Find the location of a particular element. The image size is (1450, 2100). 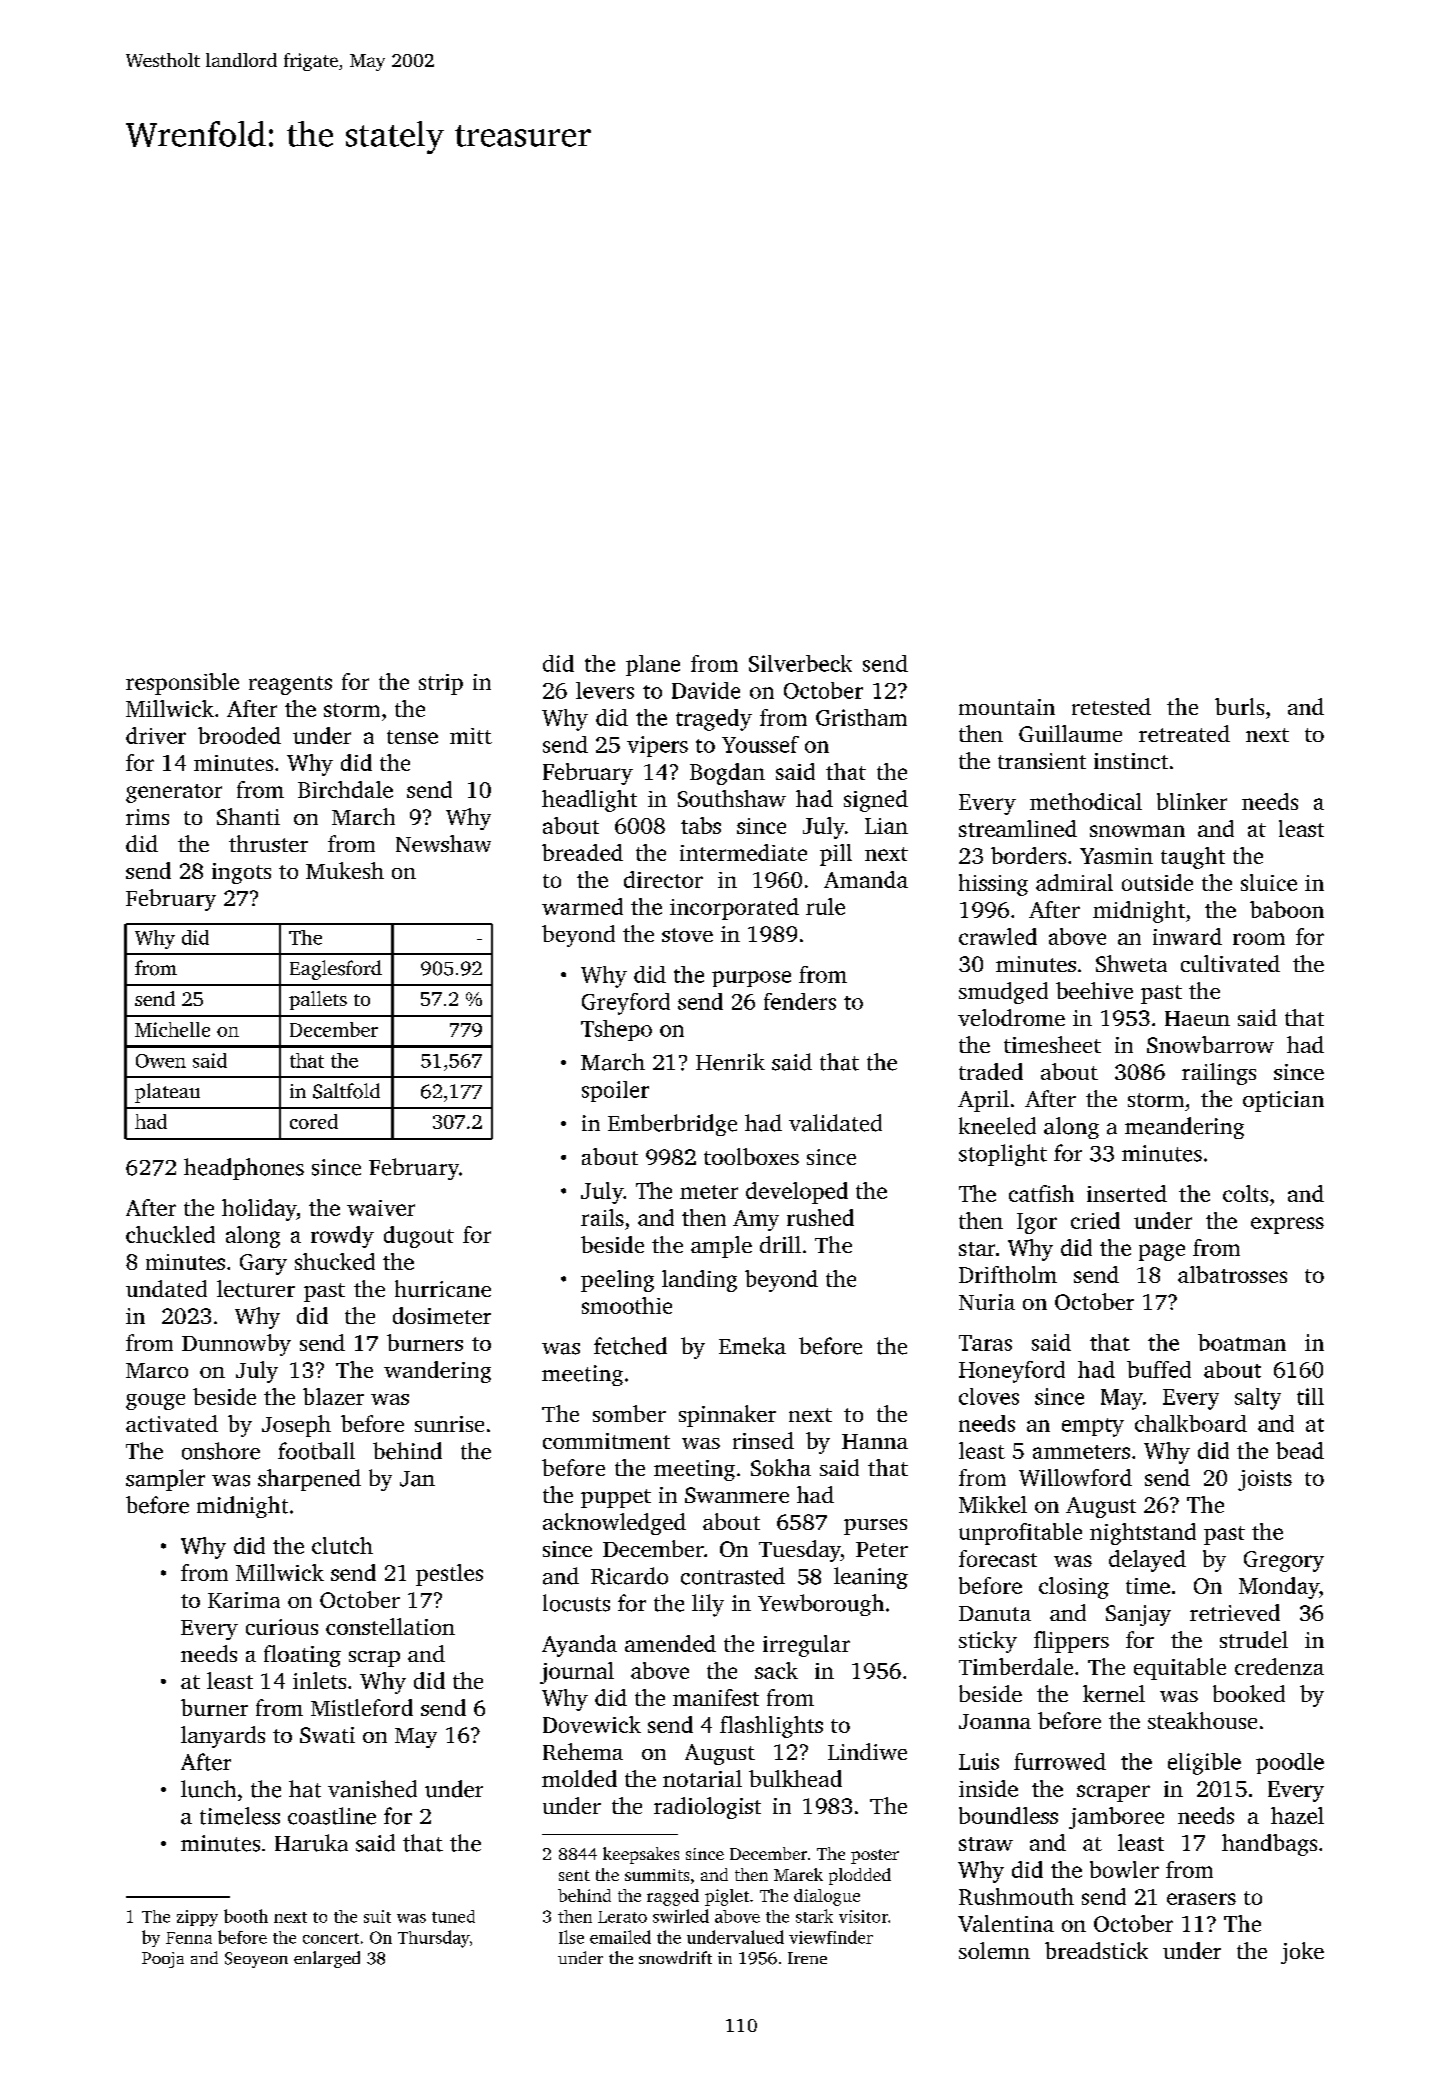

incorporated is located at coordinates (734, 909).
